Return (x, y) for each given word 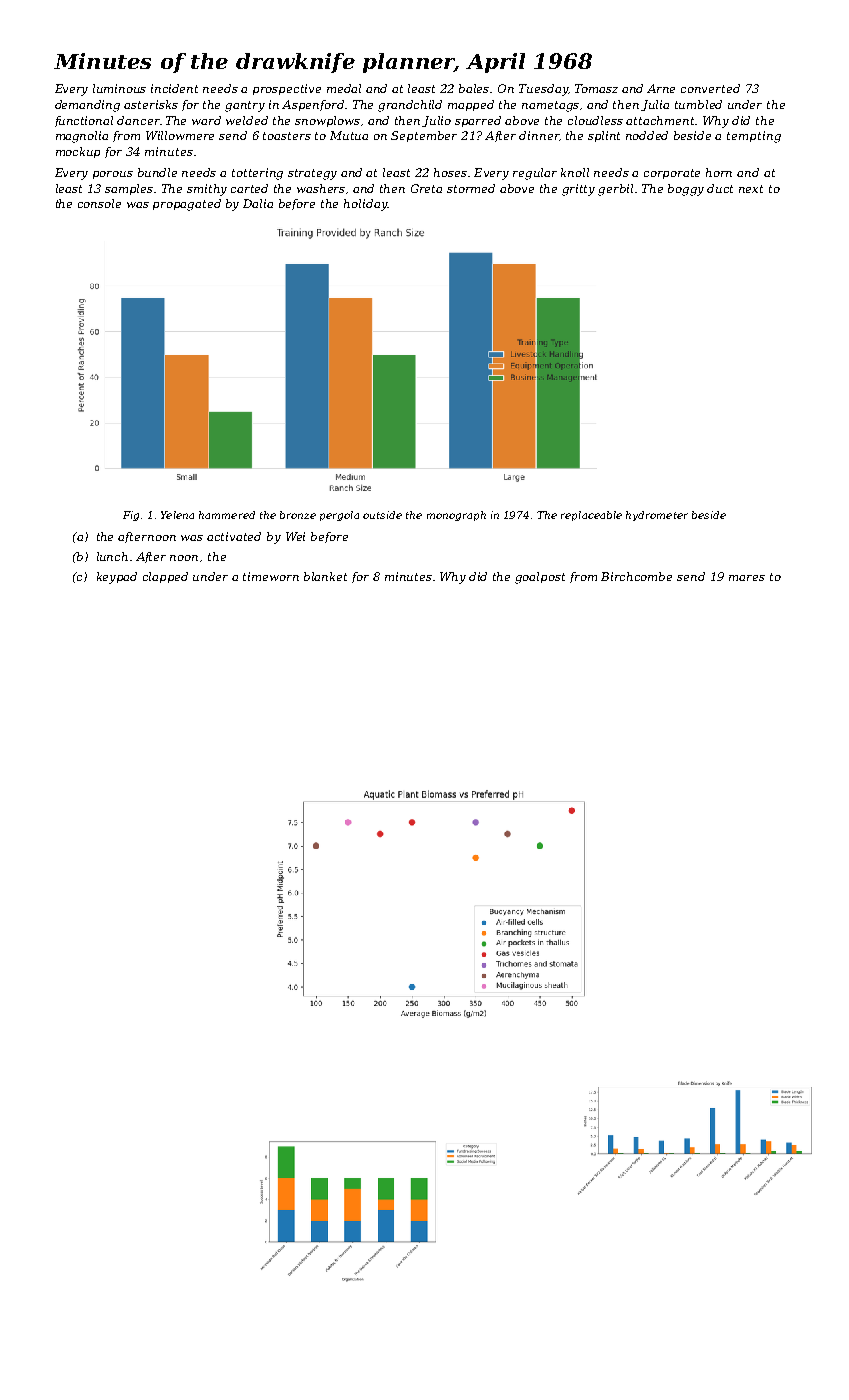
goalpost (540, 578)
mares (747, 578)
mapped (471, 105)
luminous (119, 88)
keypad (117, 578)
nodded (647, 135)
